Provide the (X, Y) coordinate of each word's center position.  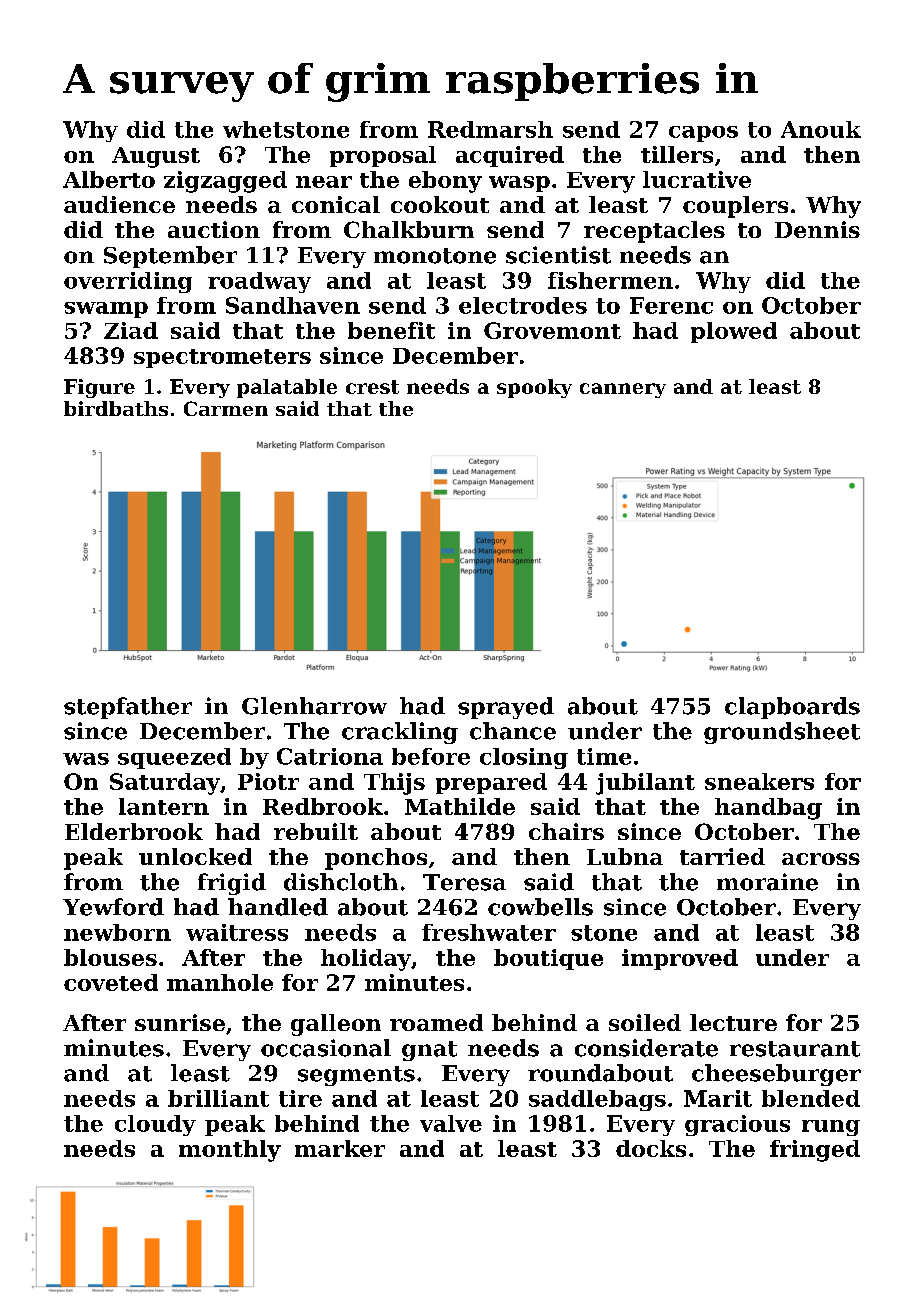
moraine (767, 882)
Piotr (268, 781)
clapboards (792, 708)
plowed (734, 332)
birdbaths (116, 408)
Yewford (113, 907)
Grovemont (552, 330)
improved (680, 959)
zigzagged (225, 182)
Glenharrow (314, 706)
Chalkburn (409, 229)
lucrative (697, 179)
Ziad (131, 330)
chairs (566, 831)
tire (300, 1098)
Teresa (464, 882)
